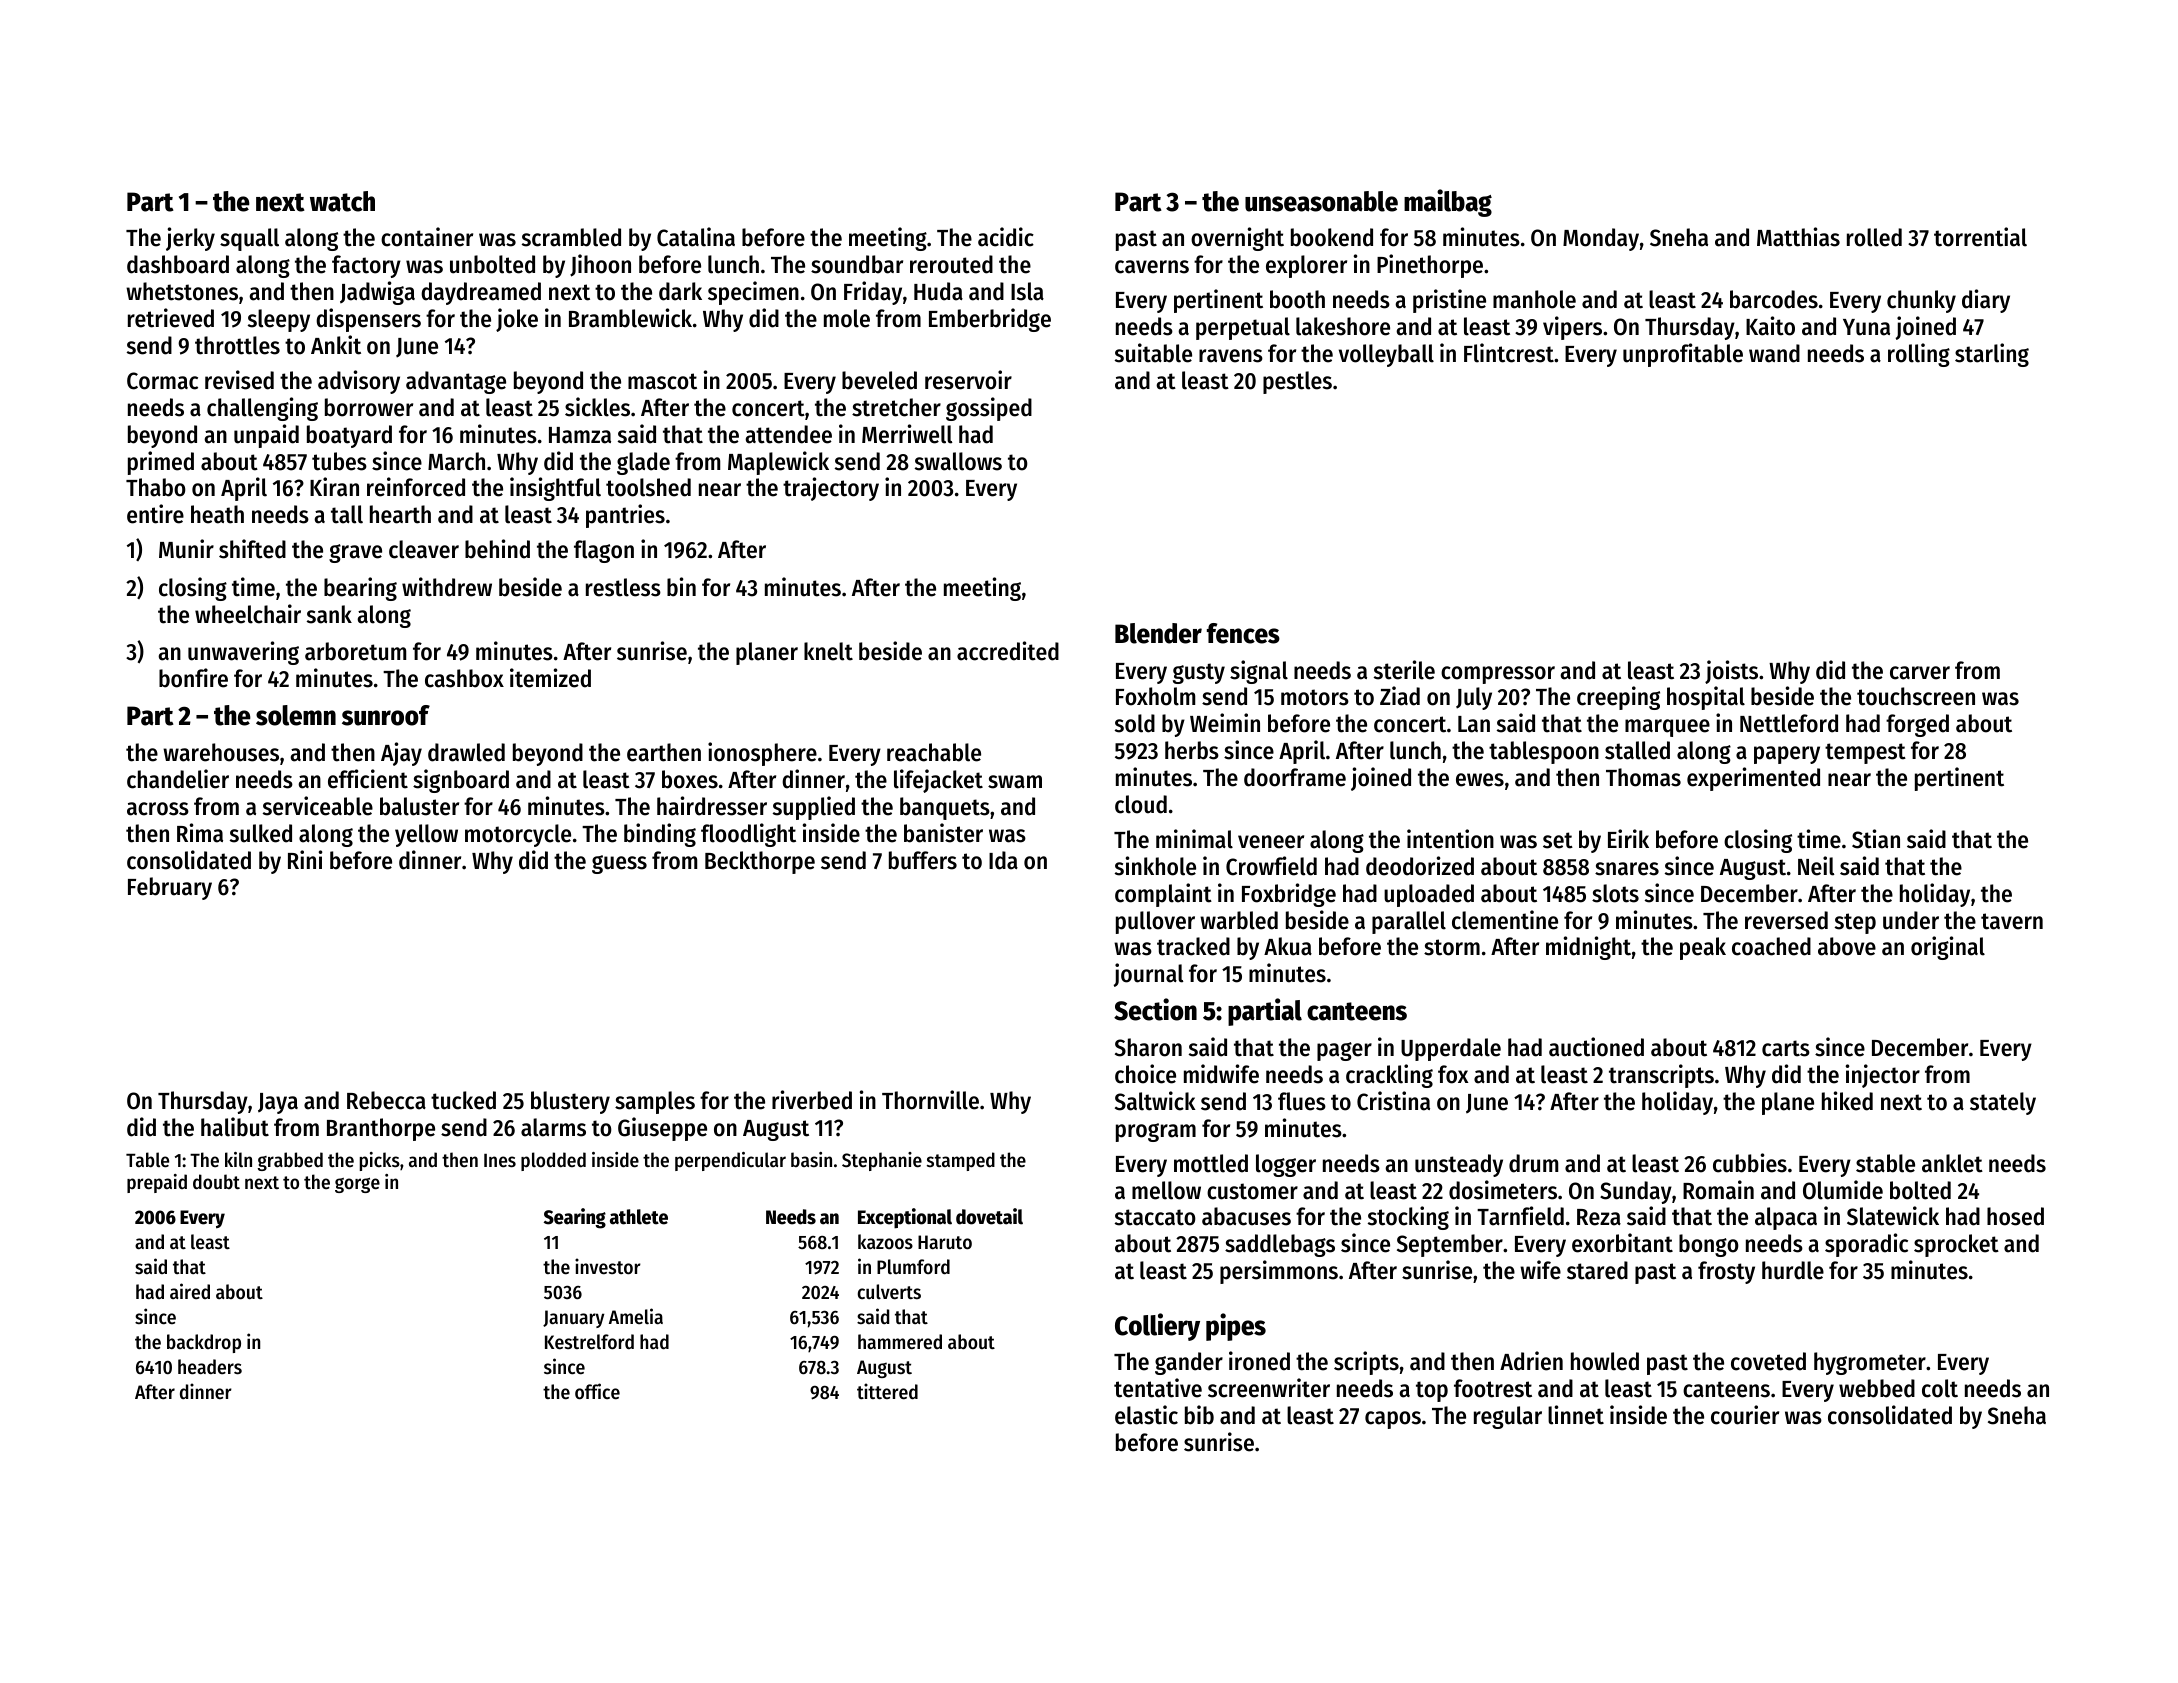 Image resolution: width=2178 pixels, height=1683 pixels. What do you see at coordinates (193, 678) in the document?
I see `bonfire` at bounding box center [193, 678].
